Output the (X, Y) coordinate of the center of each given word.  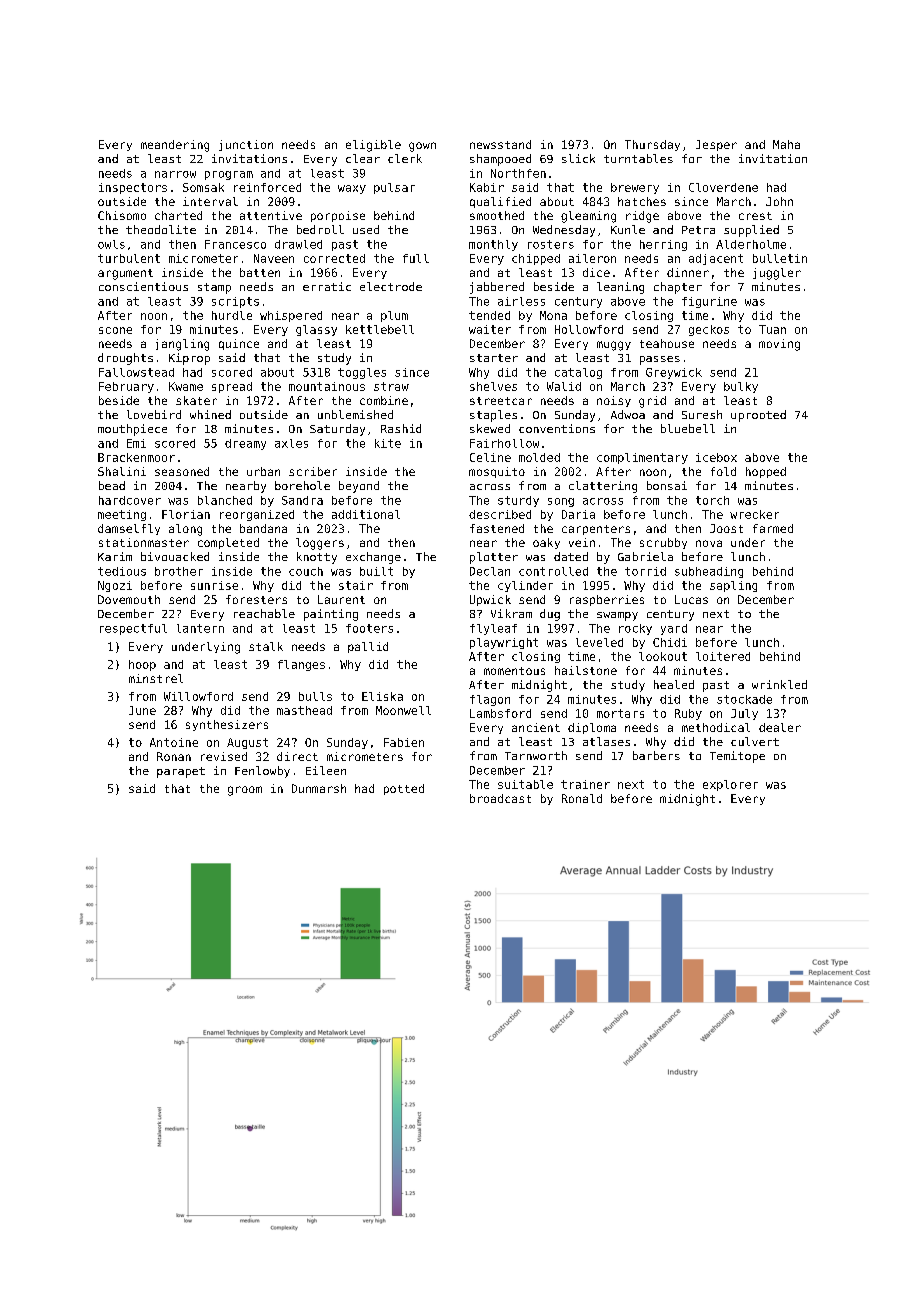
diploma (592, 728)
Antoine (174, 742)
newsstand (500, 144)
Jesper (716, 145)
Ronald (582, 798)
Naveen (274, 258)
